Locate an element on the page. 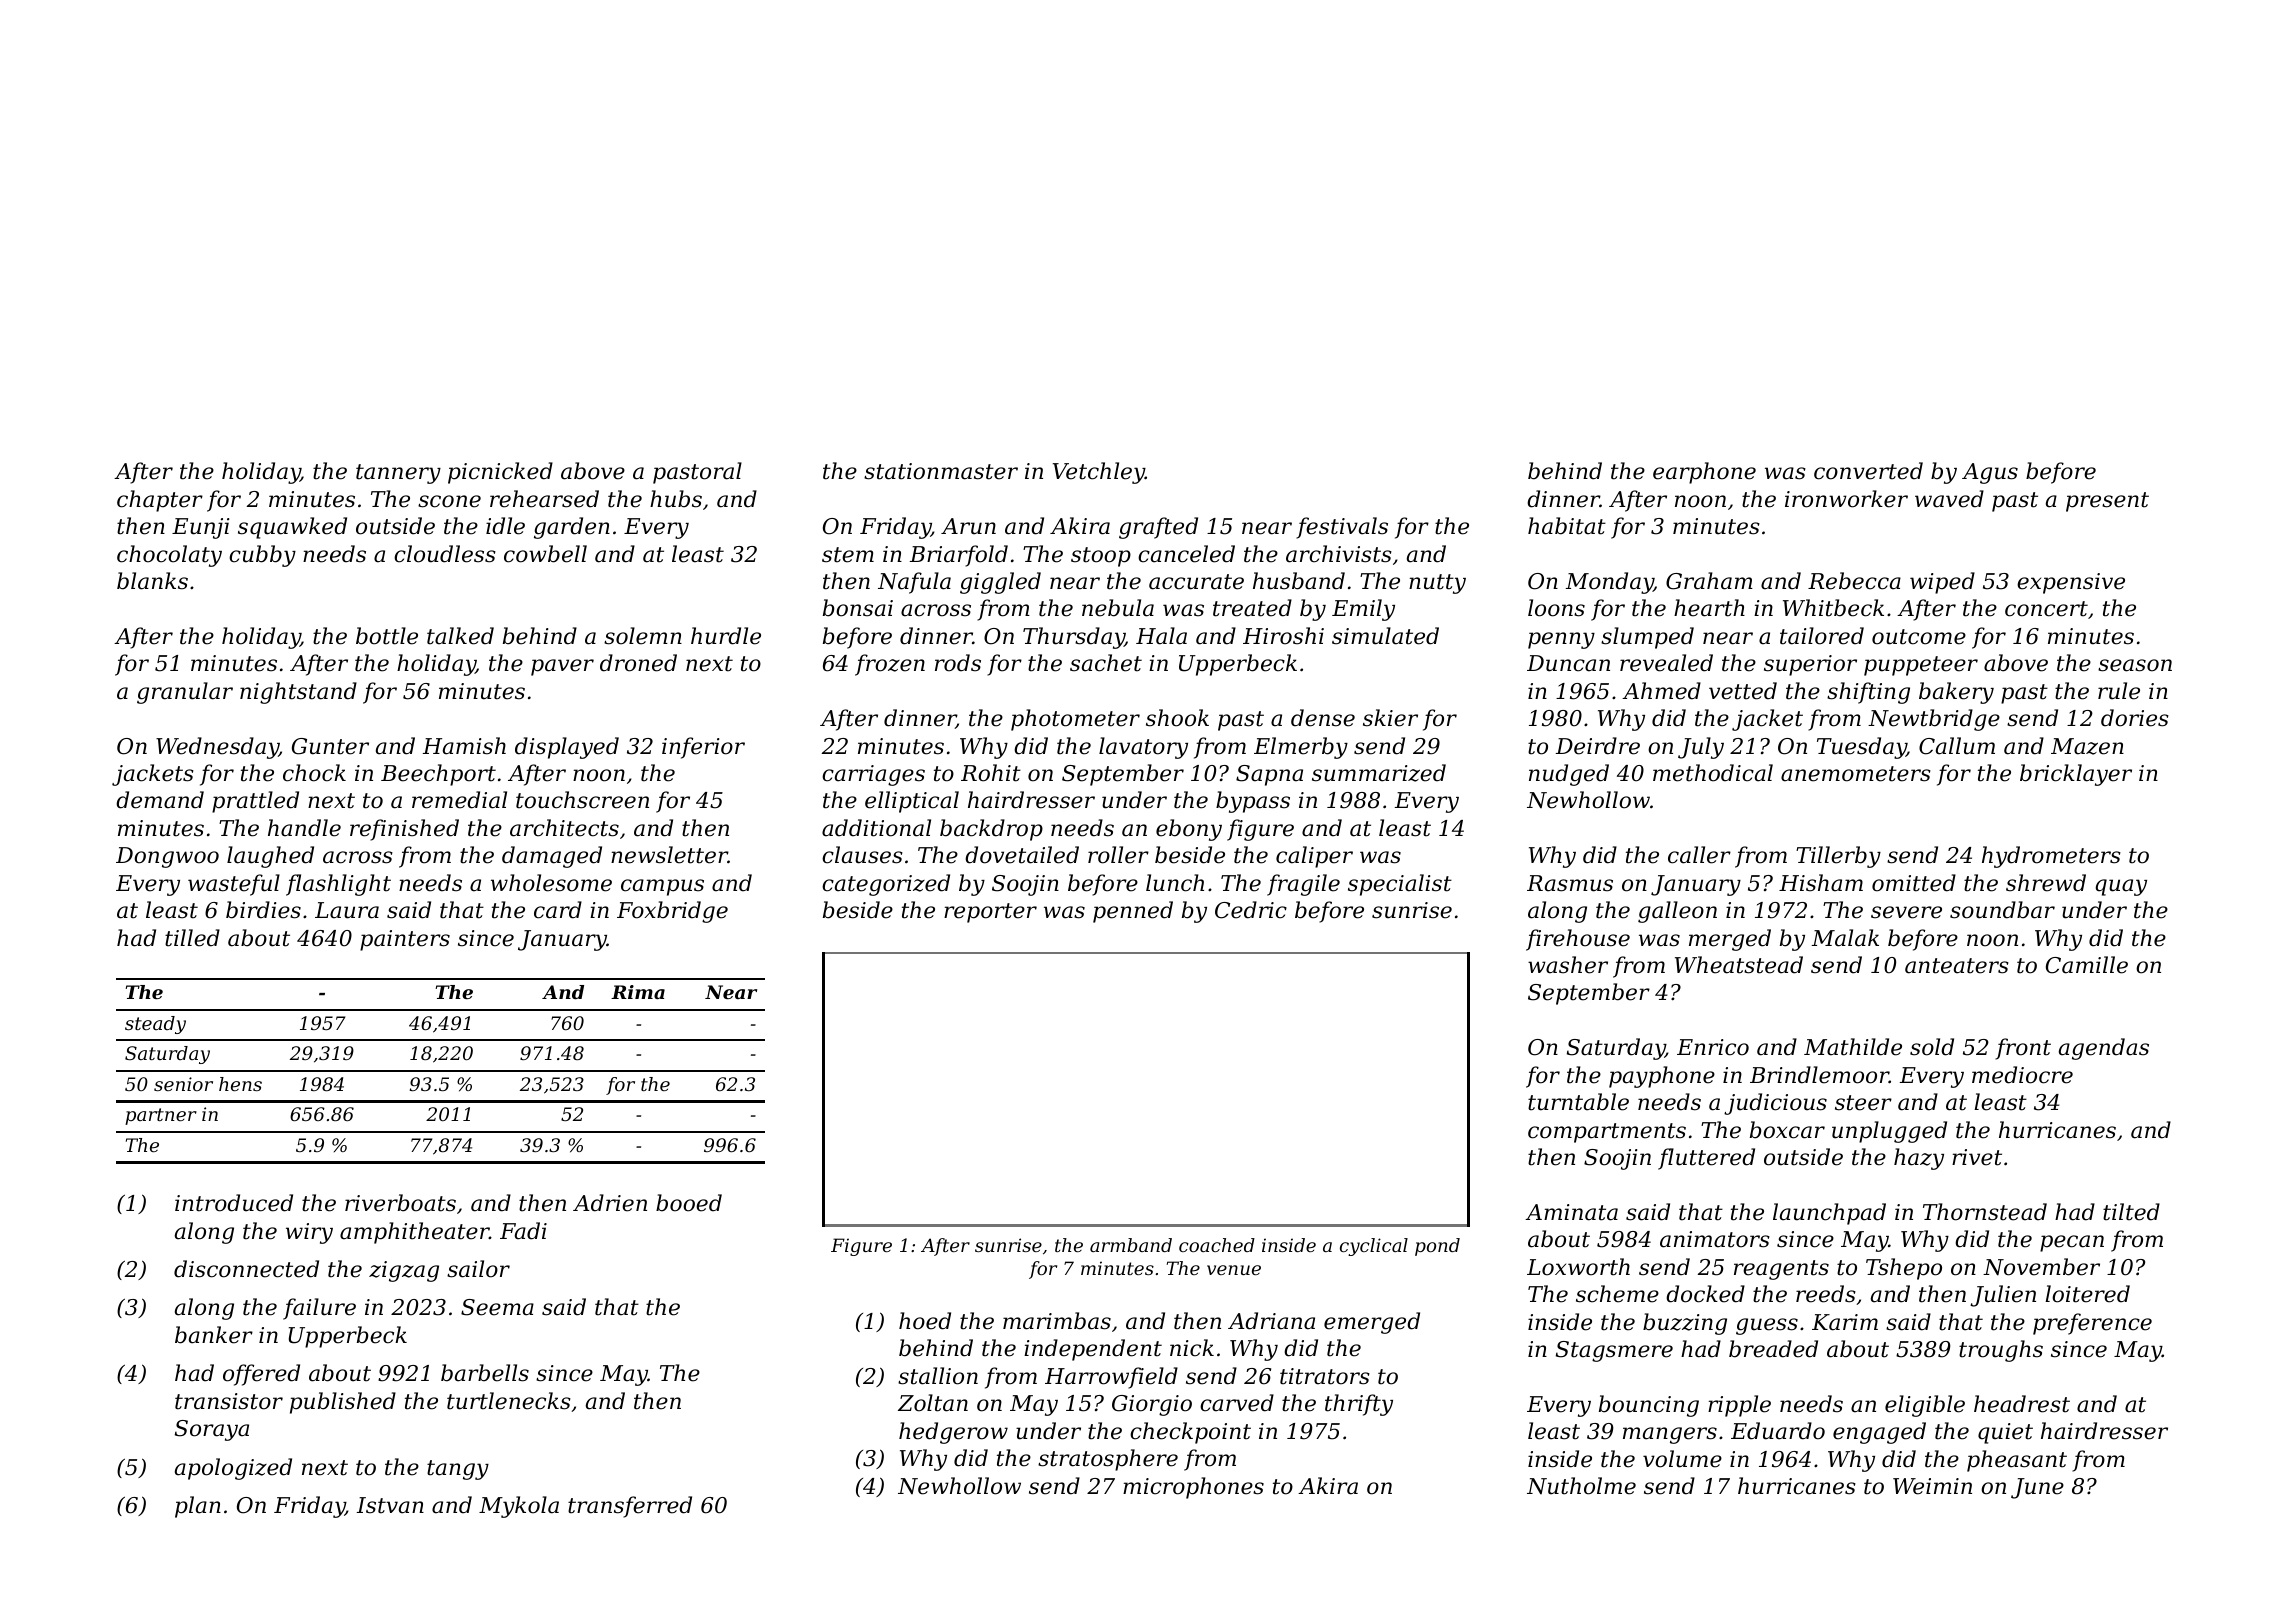 This document has width=2292, height=1620. Zoltan is located at coordinates (933, 1403).
